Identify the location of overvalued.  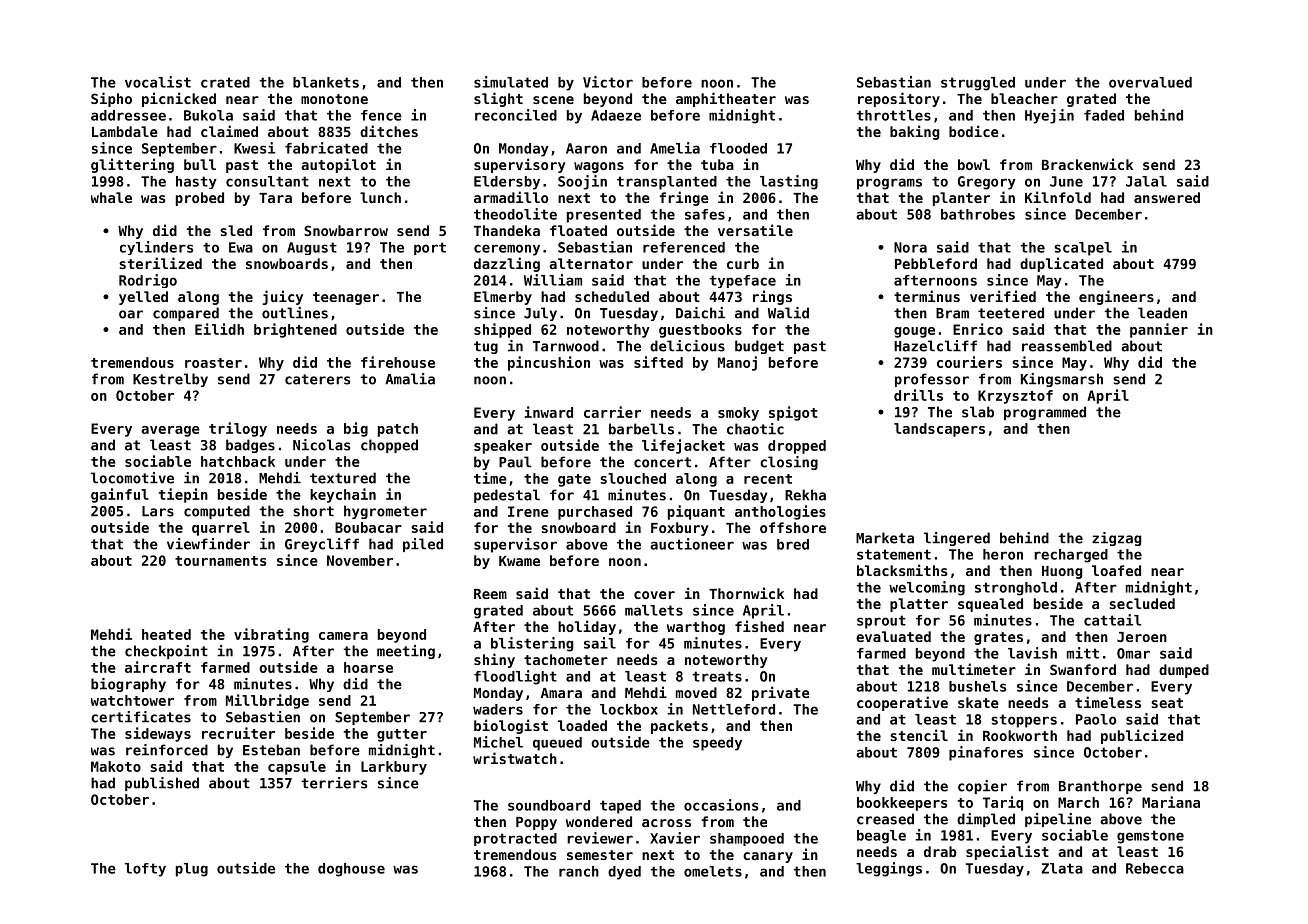
(1150, 82).
